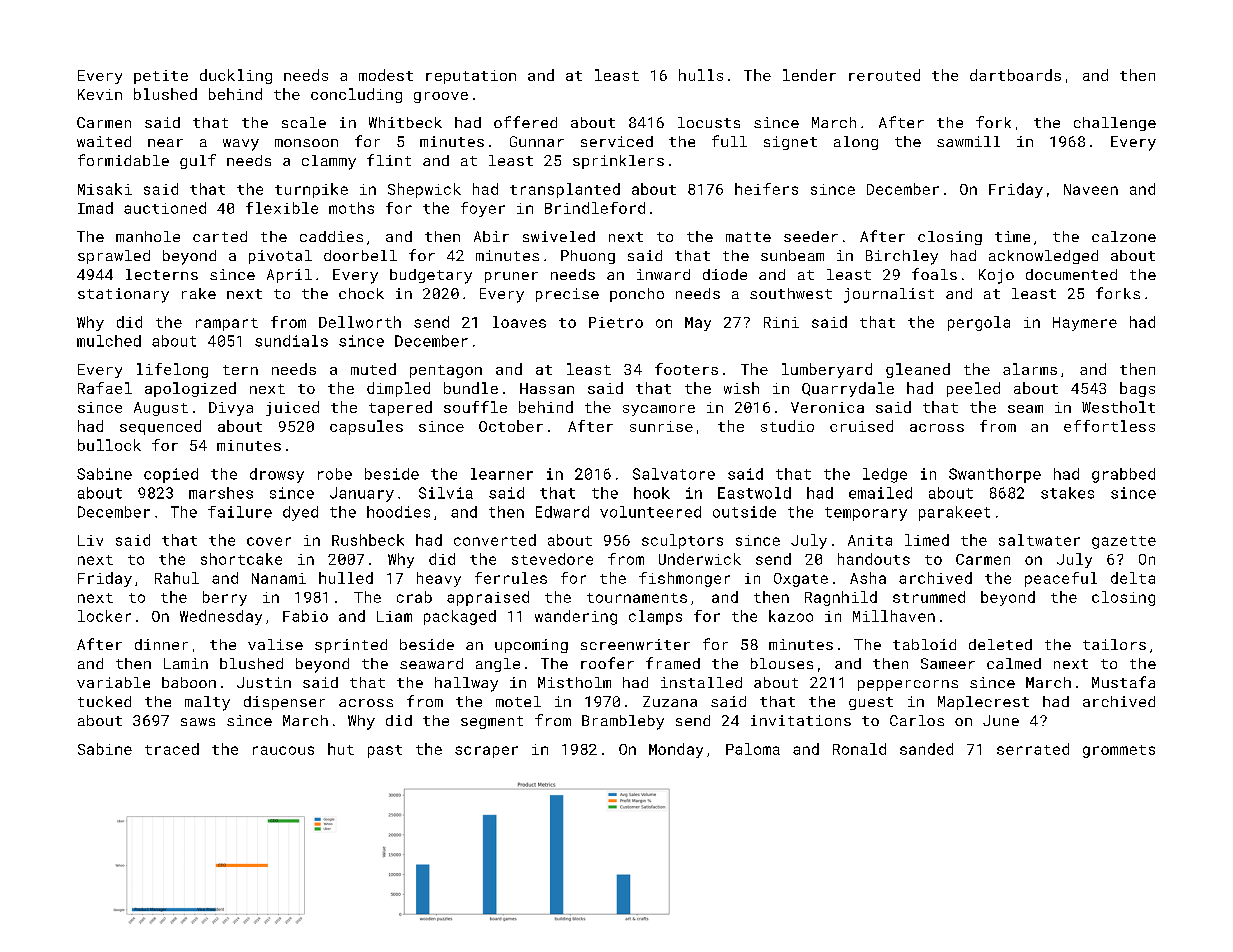 Image resolution: width=1233 pixels, height=952 pixels. What do you see at coordinates (241, 559) in the screenshot?
I see `shortcake` at bounding box center [241, 559].
